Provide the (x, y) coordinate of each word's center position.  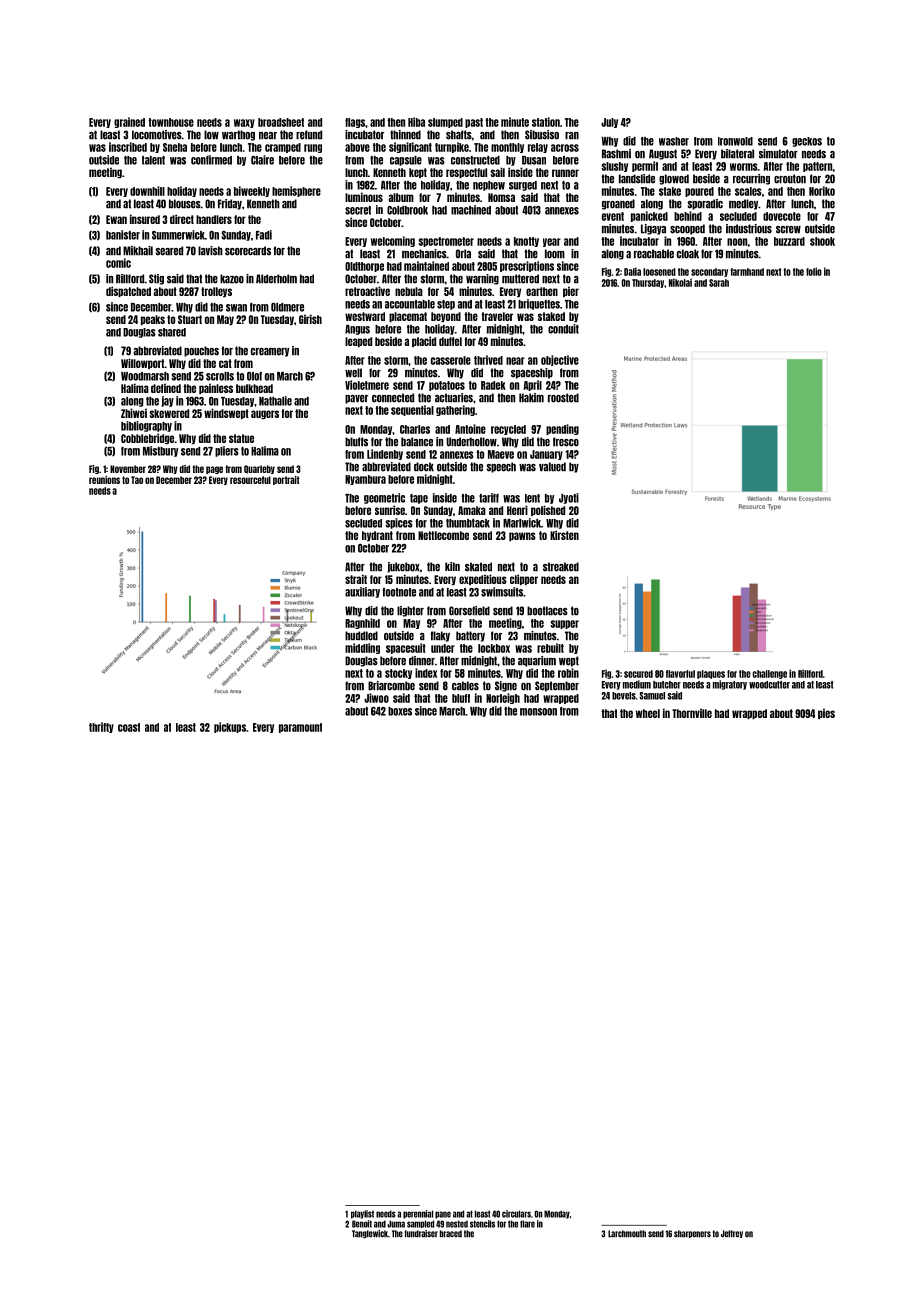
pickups (230, 727)
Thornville (692, 713)
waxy (244, 123)
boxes (400, 711)
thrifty (101, 727)
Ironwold (735, 141)
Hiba (416, 122)
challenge (769, 674)
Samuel (652, 696)
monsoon (538, 712)
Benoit (362, 1224)
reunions (104, 480)
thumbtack (468, 523)
